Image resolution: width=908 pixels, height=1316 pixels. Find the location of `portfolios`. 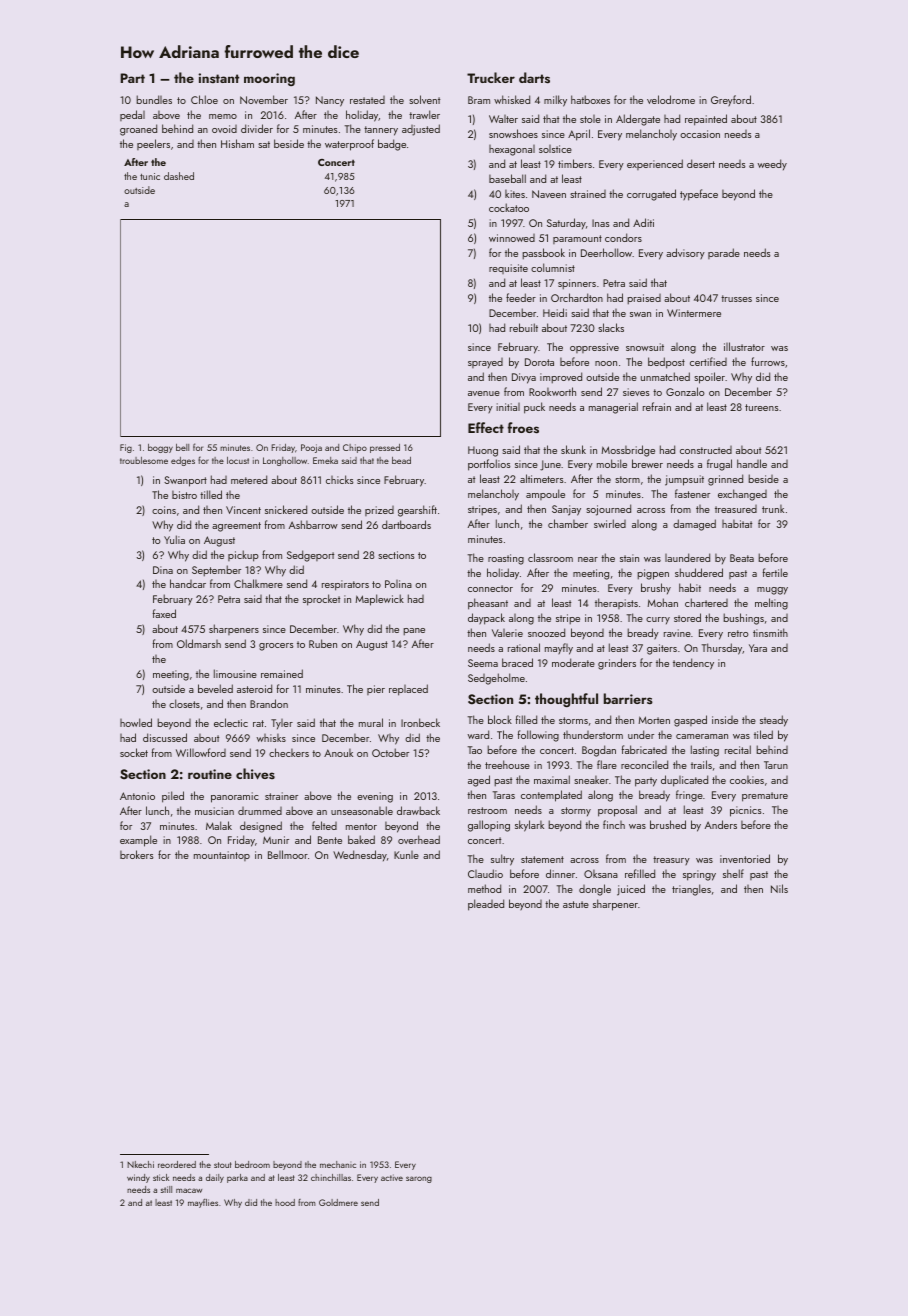

portfolios is located at coordinates (489, 465).
